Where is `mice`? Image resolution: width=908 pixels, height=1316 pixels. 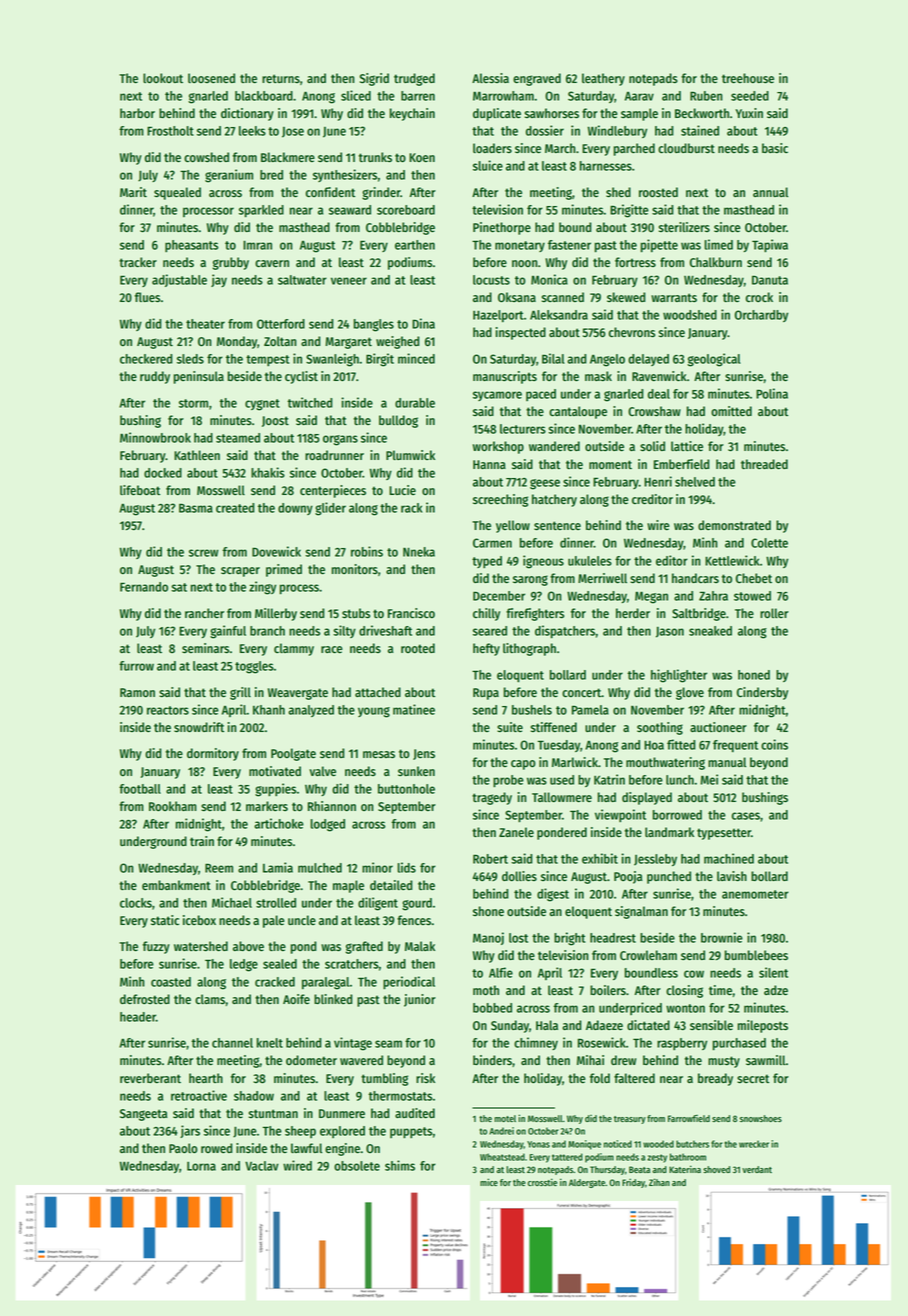 mice is located at coordinates (489, 1182).
